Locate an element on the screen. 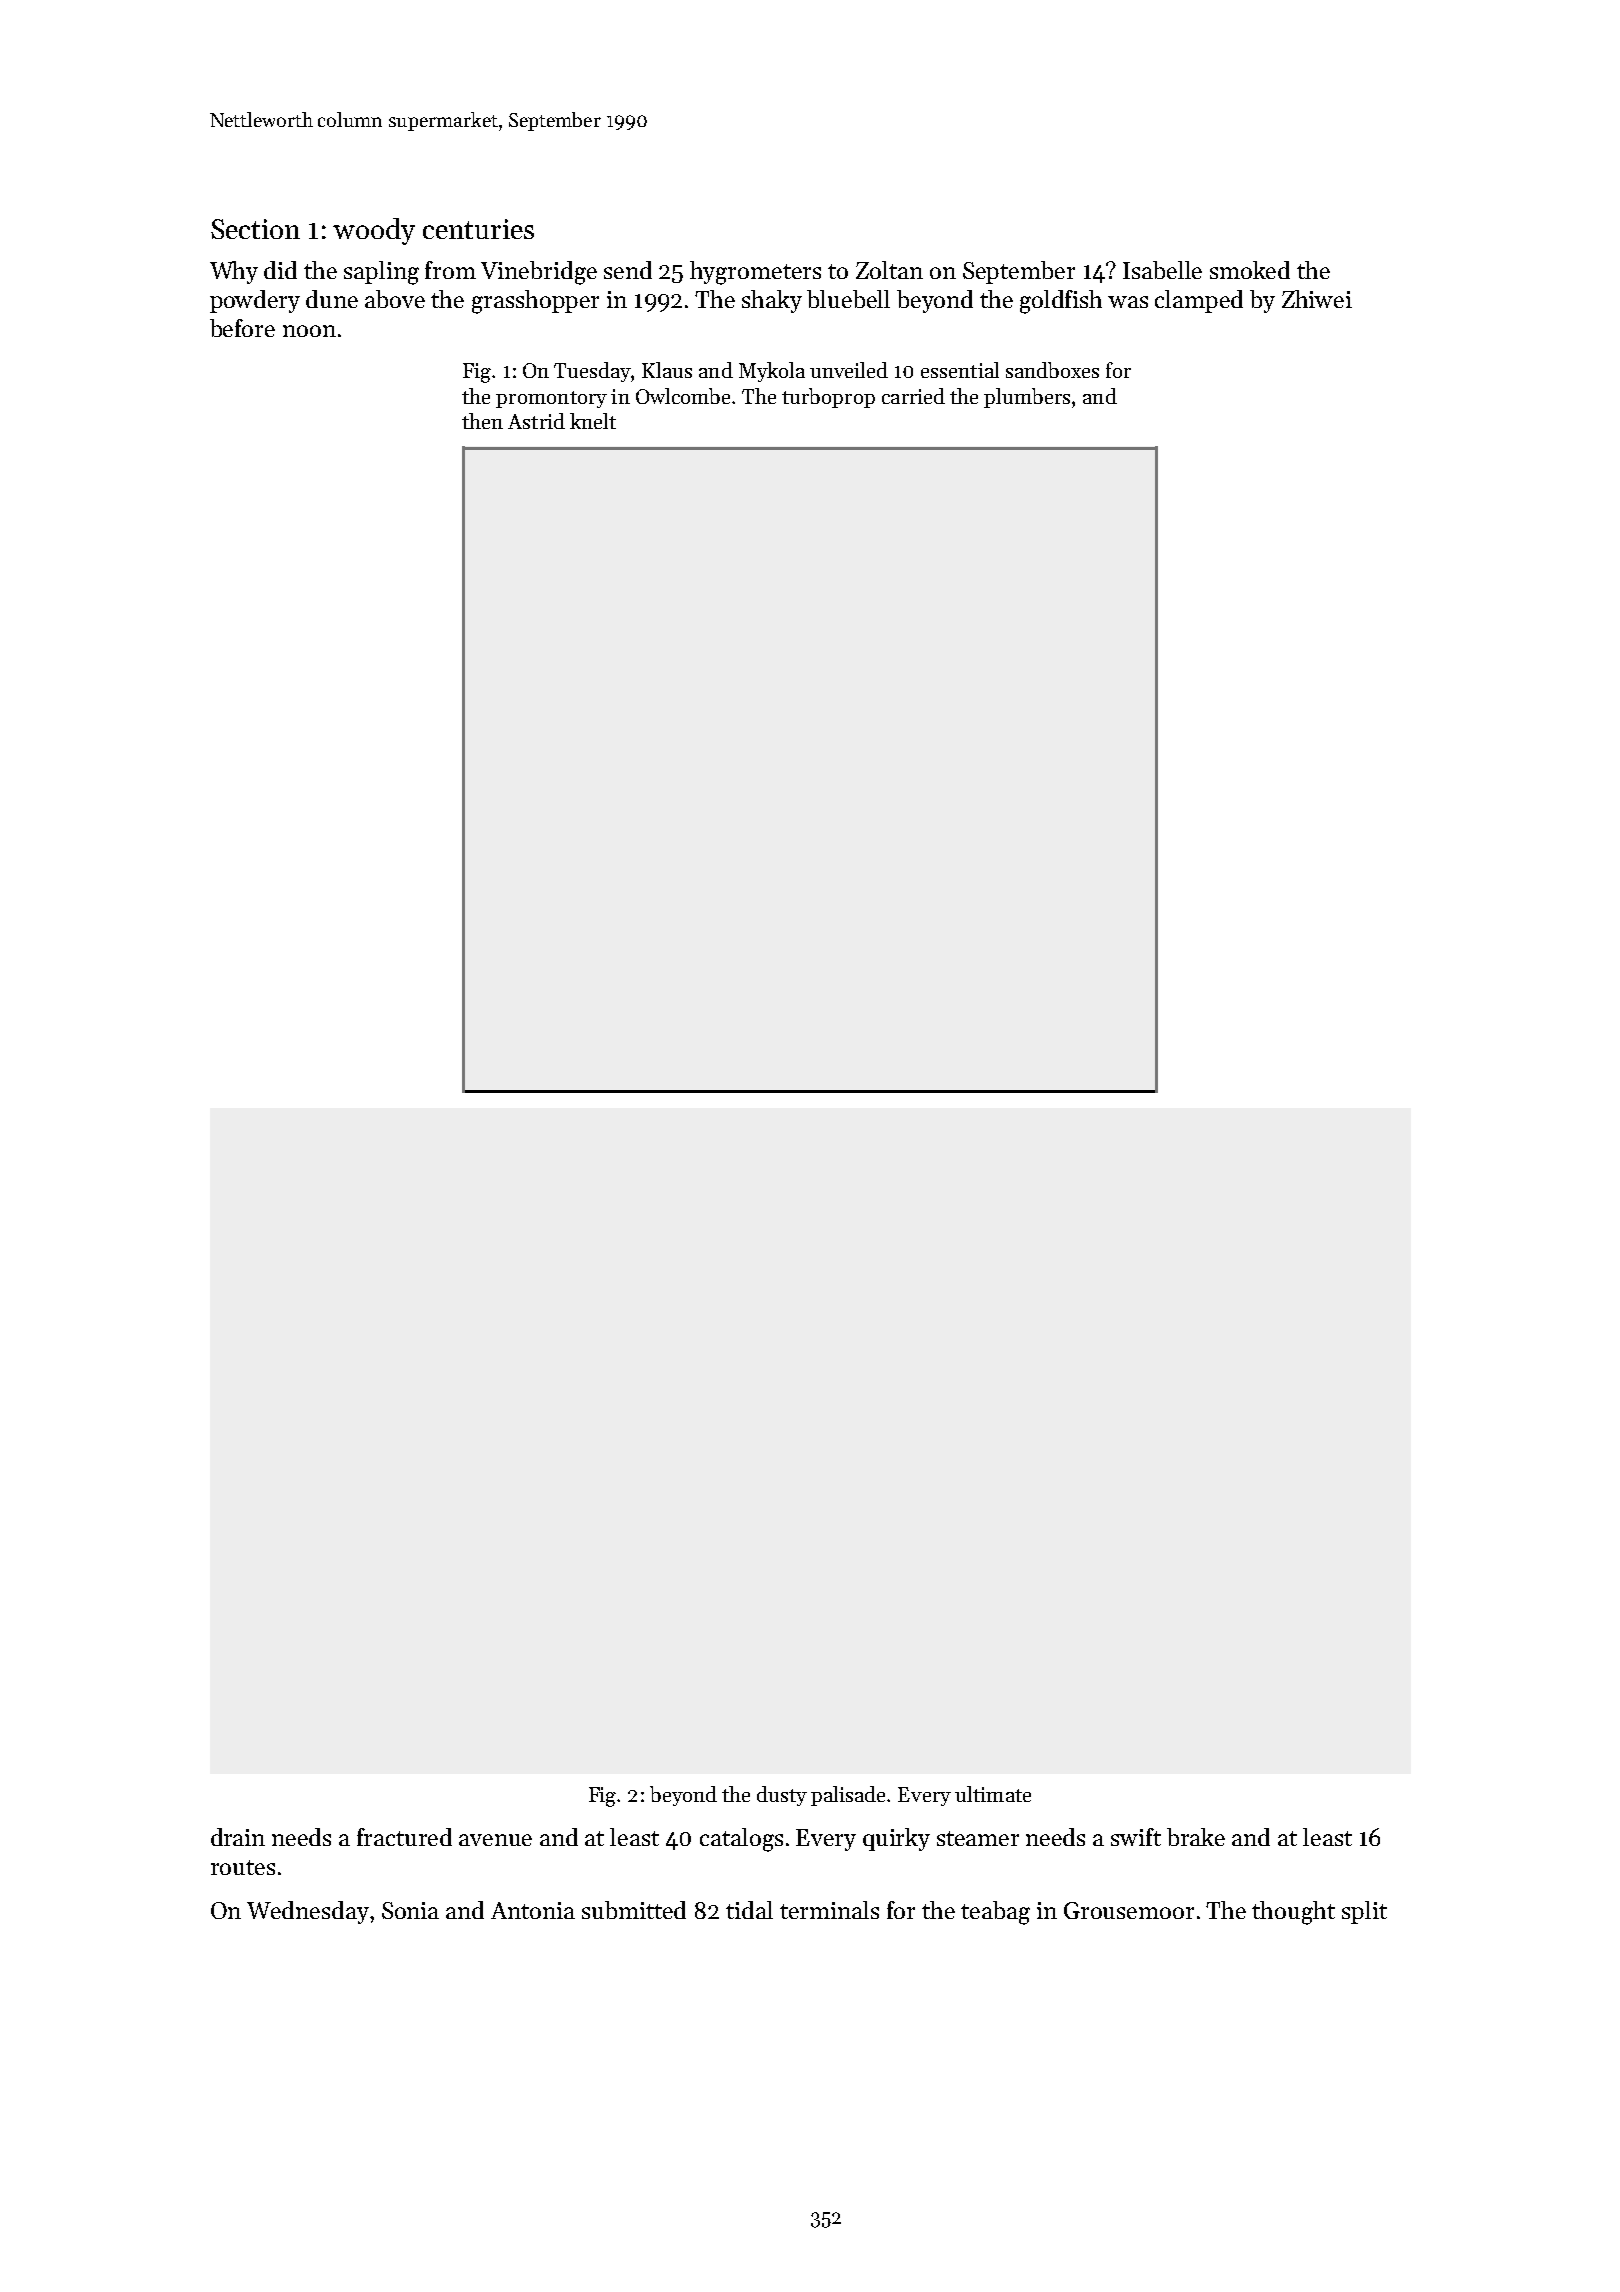 Image resolution: width=1620 pixels, height=2292 pixels. palisade is located at coordinates (849, 1796).
